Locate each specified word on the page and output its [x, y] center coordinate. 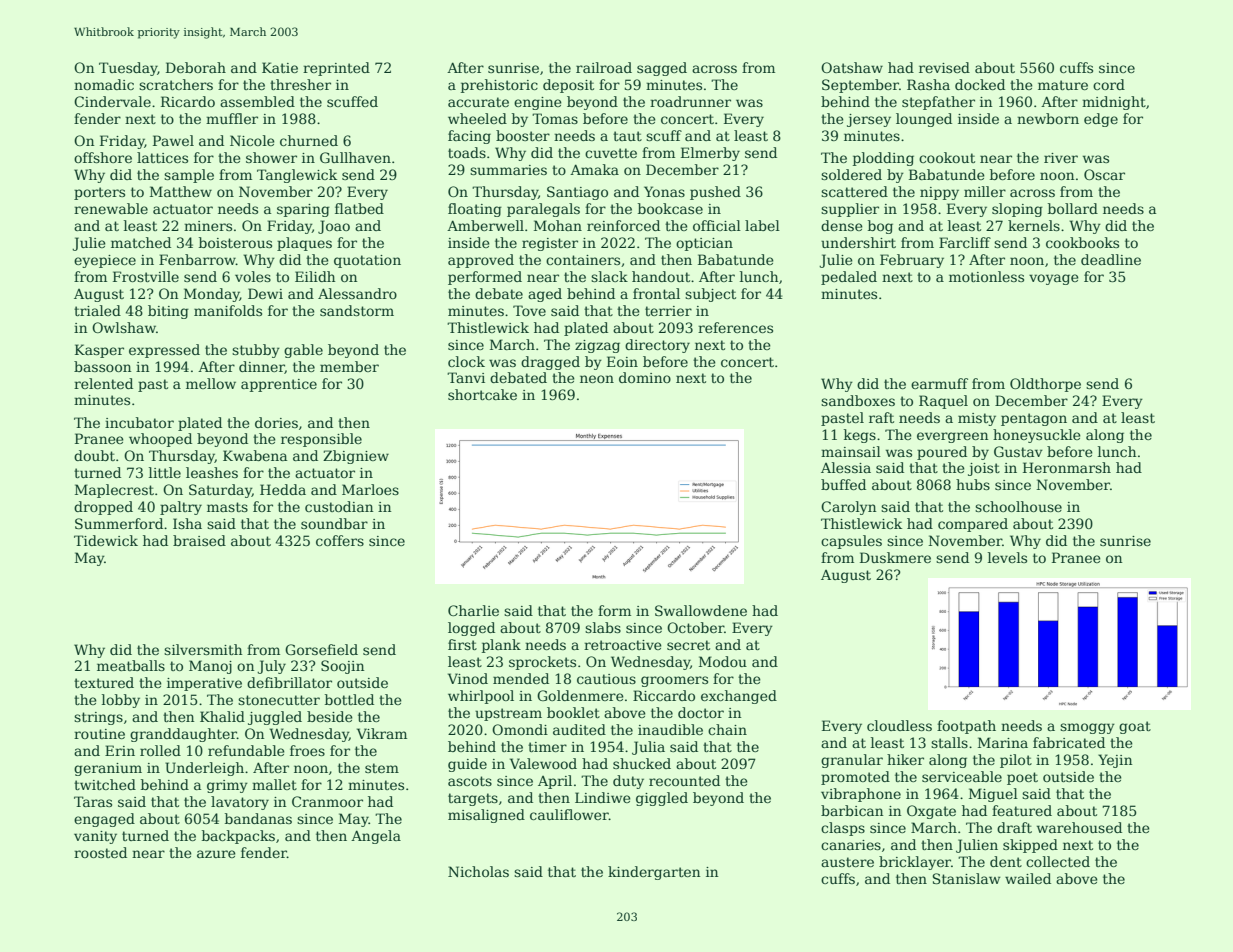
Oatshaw [852, 67]
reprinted [336, 69]
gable [303, 351]
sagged [662, 69]
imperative [204, 684]
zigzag [597, 346]
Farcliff [965, 242]
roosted [100, 852]
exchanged [739, 697]
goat [1135, 727]
